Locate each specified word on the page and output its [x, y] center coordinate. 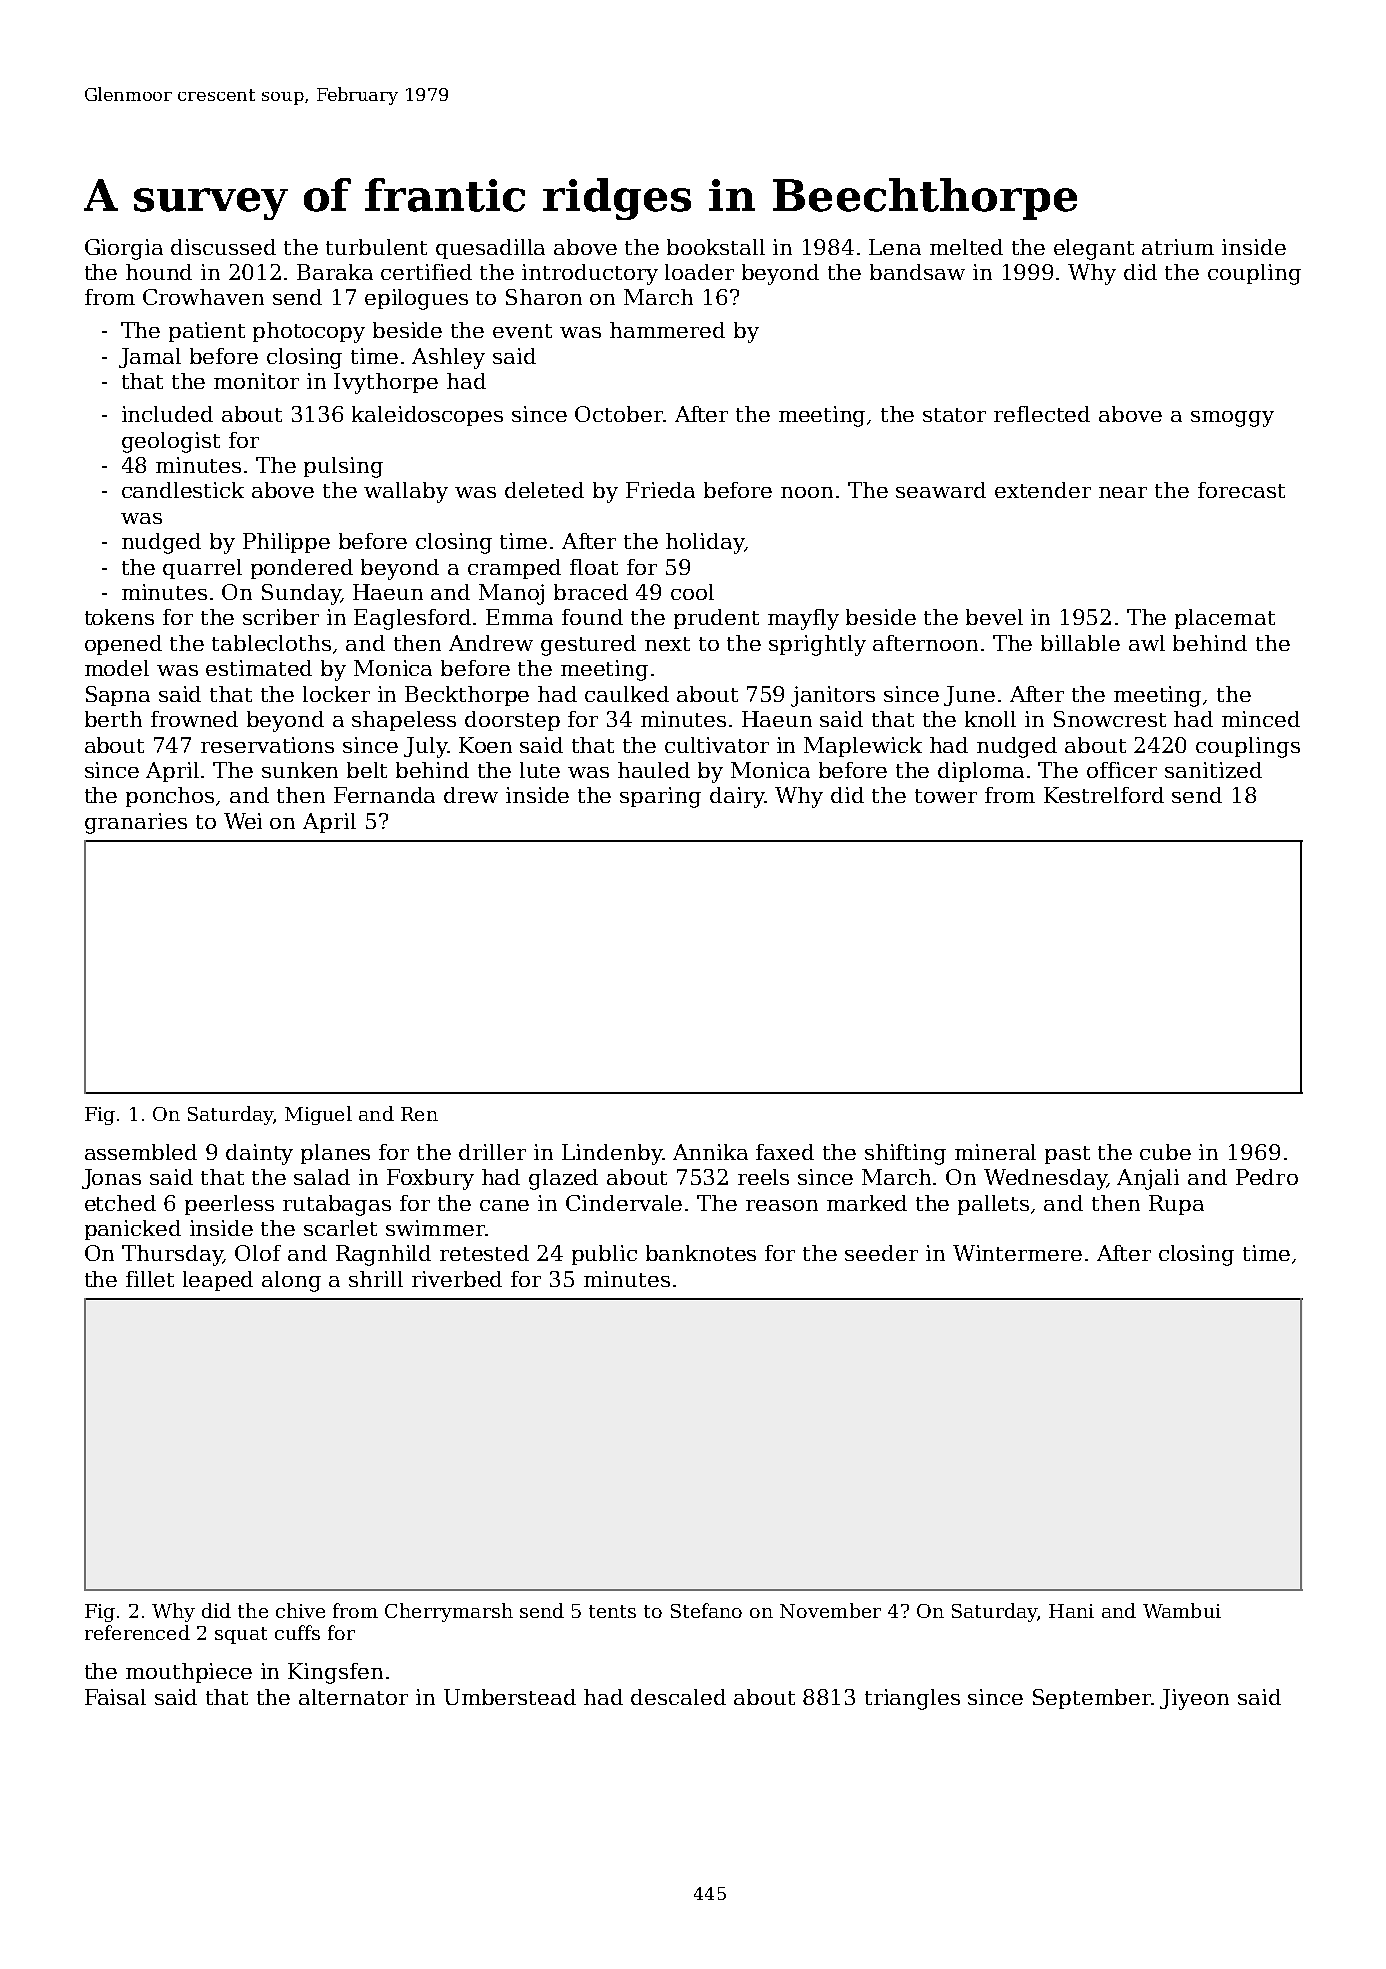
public [604, 1255]
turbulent [376, 247]
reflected [1042, 414]
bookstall [716, 247]
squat [241, 1635]
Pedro [1267, 1177]
